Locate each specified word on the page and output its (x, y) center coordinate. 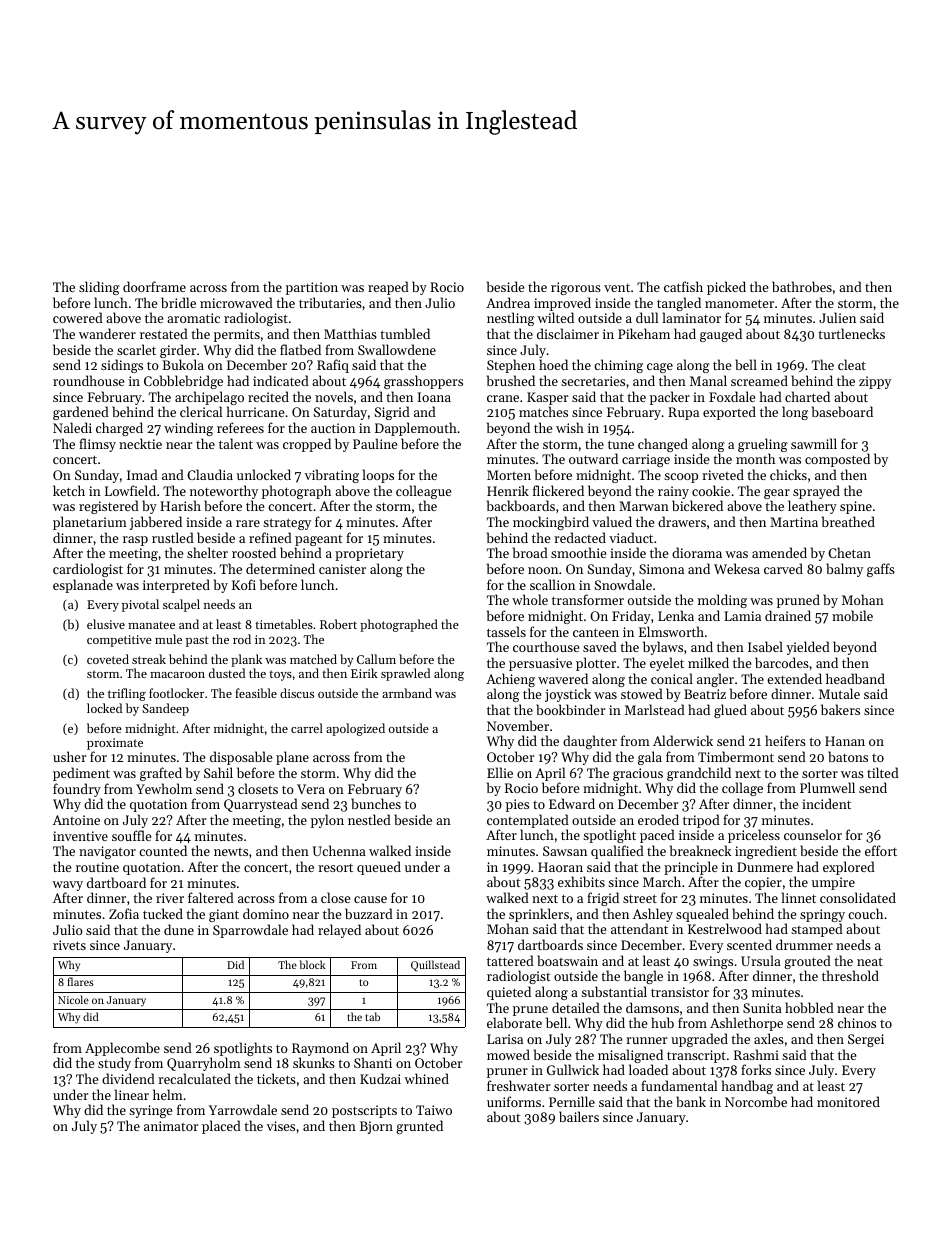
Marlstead (655, 709)
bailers (579, 1116)
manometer (739, 303)
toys (281, 675)
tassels (506, 631)
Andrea (508, 302)
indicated (281, 380)
